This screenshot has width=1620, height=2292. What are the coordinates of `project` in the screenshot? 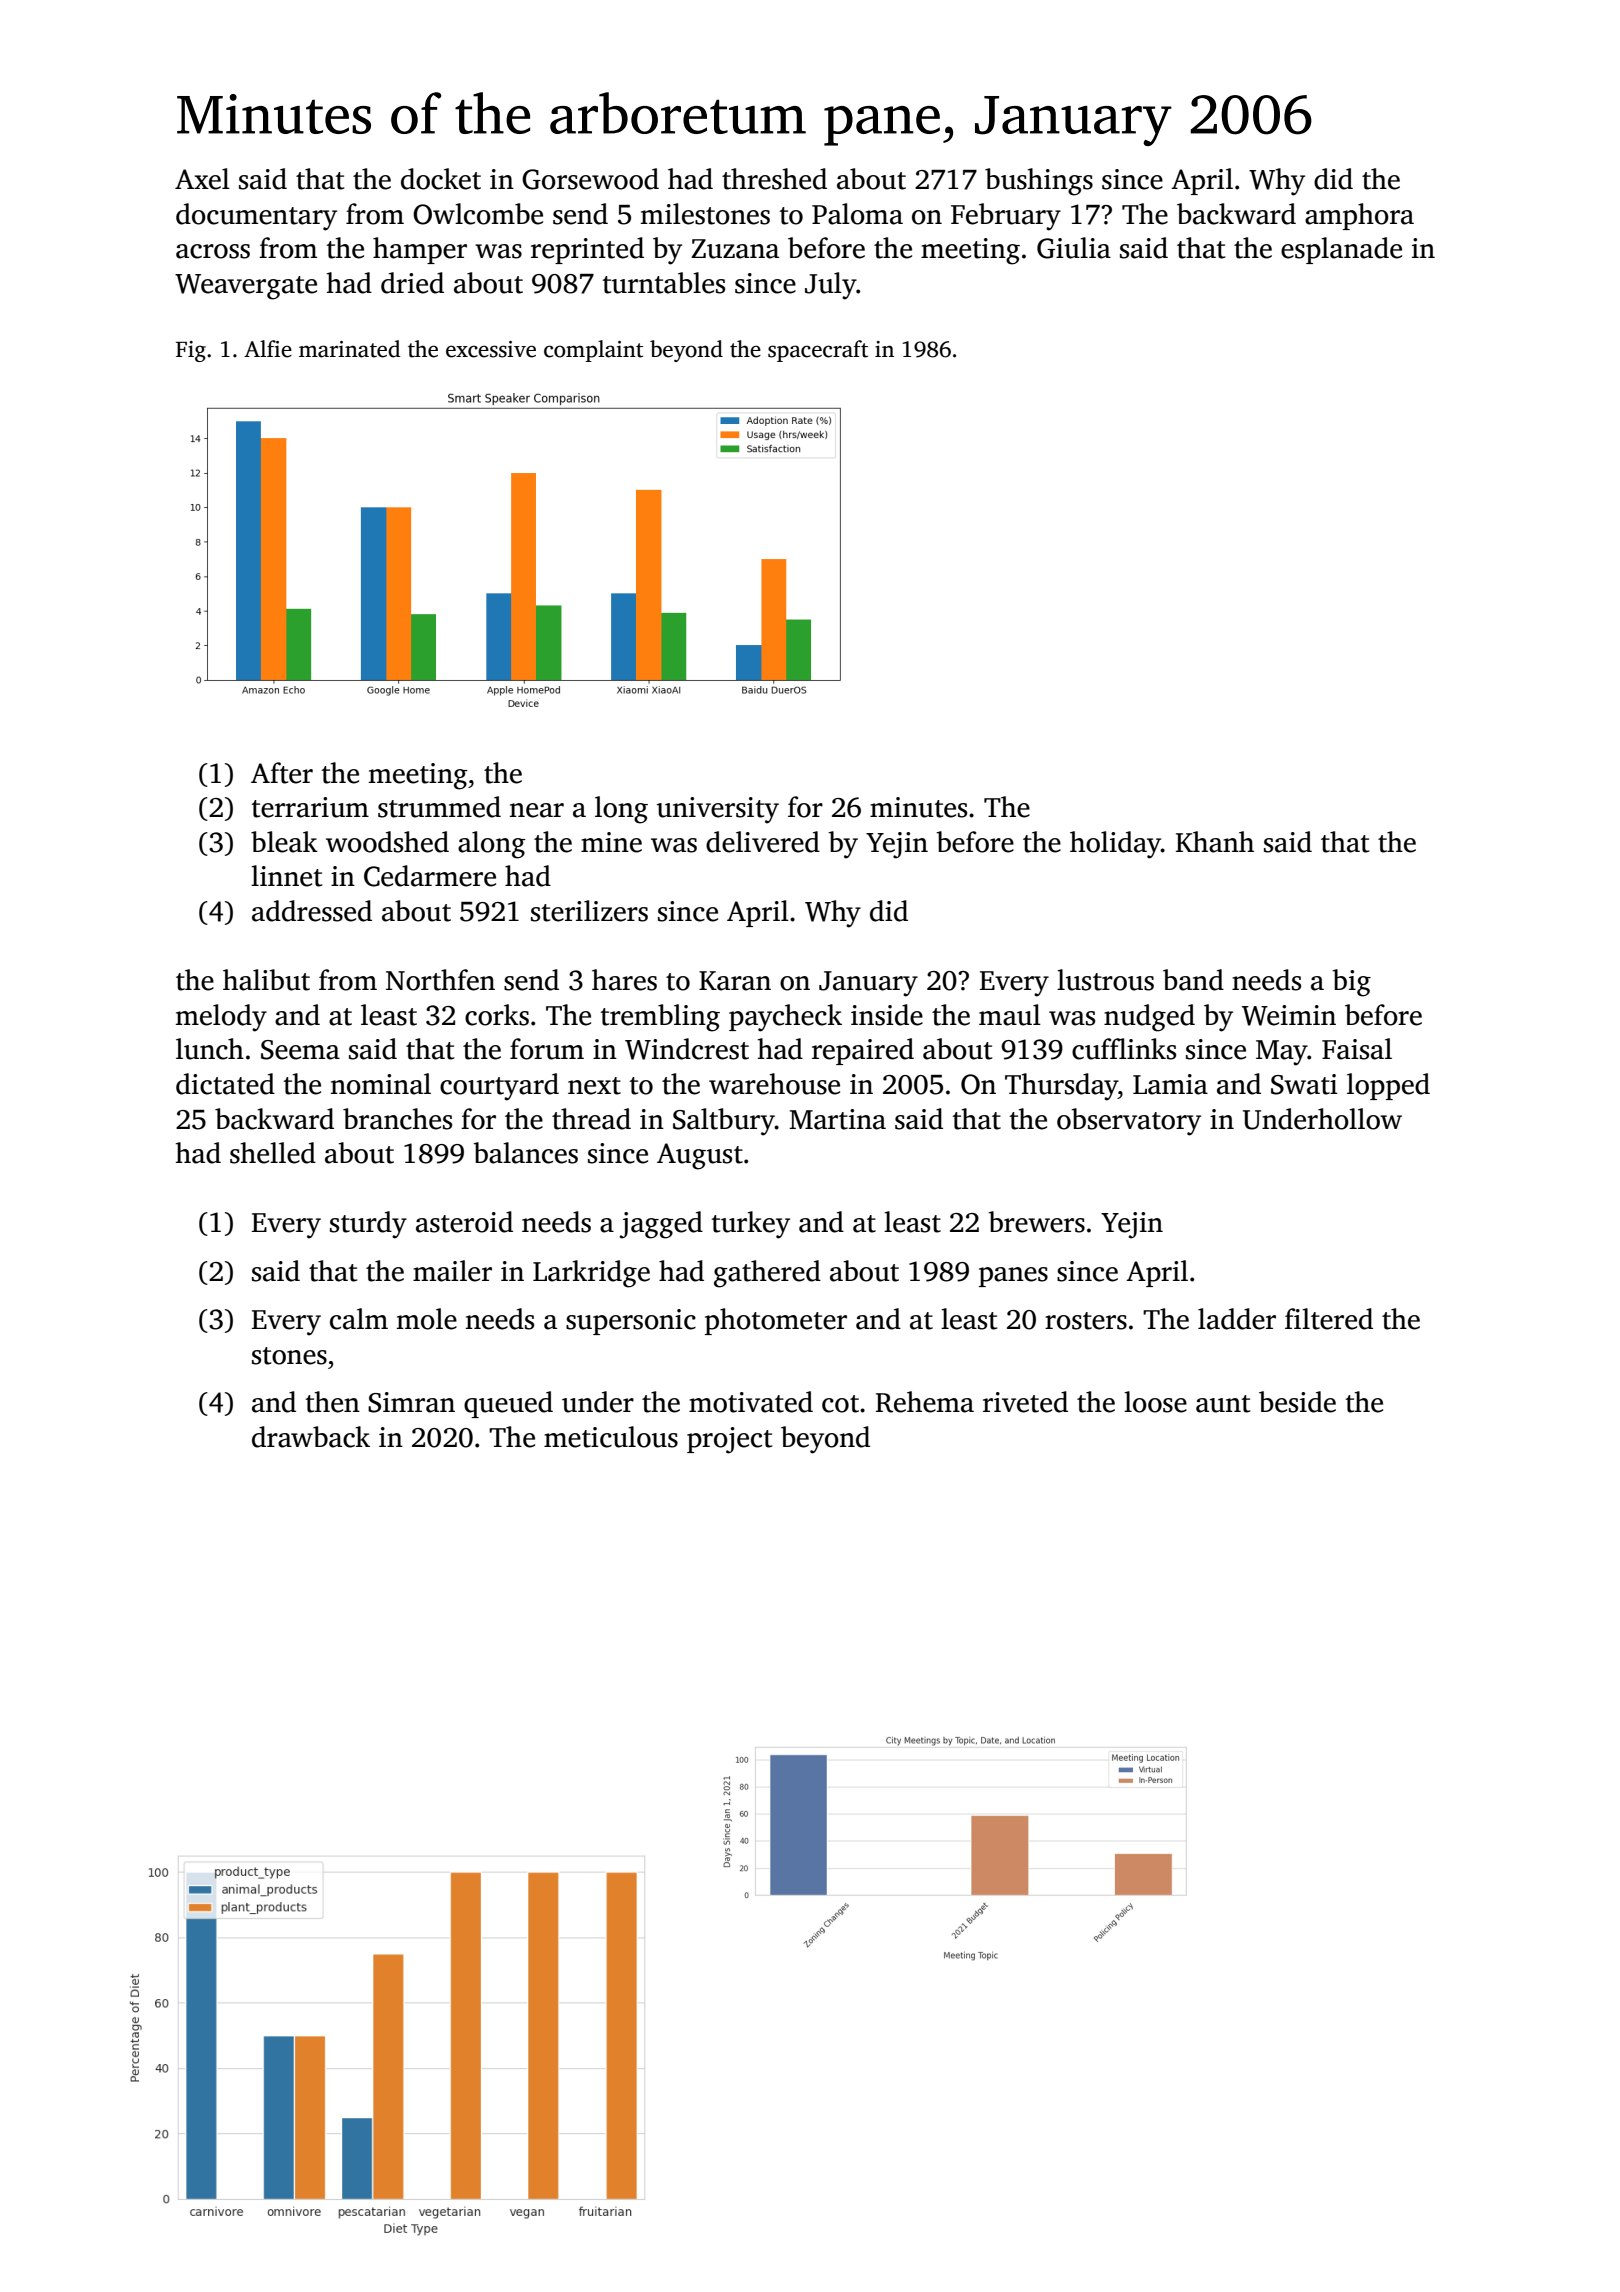 It's located at (729, 1440).
